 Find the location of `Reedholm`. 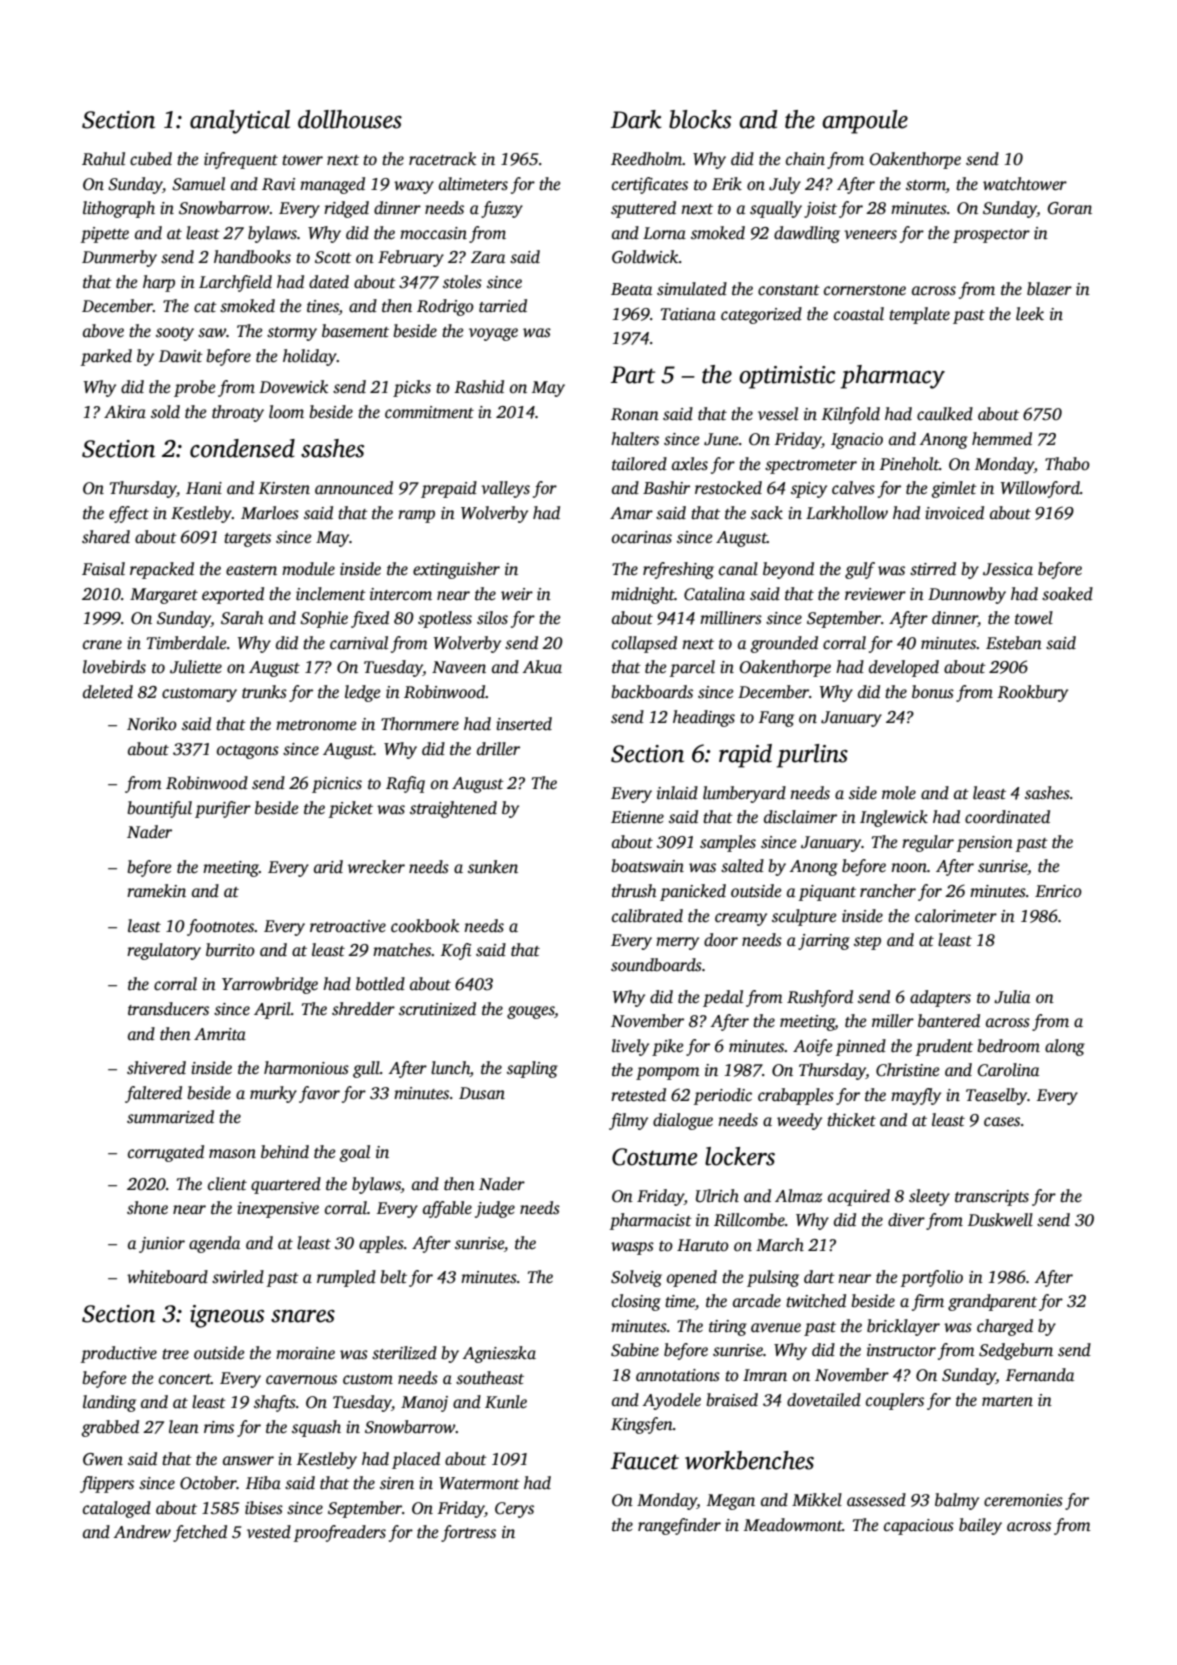

Reedholm is located at coordinates (647, 159).
